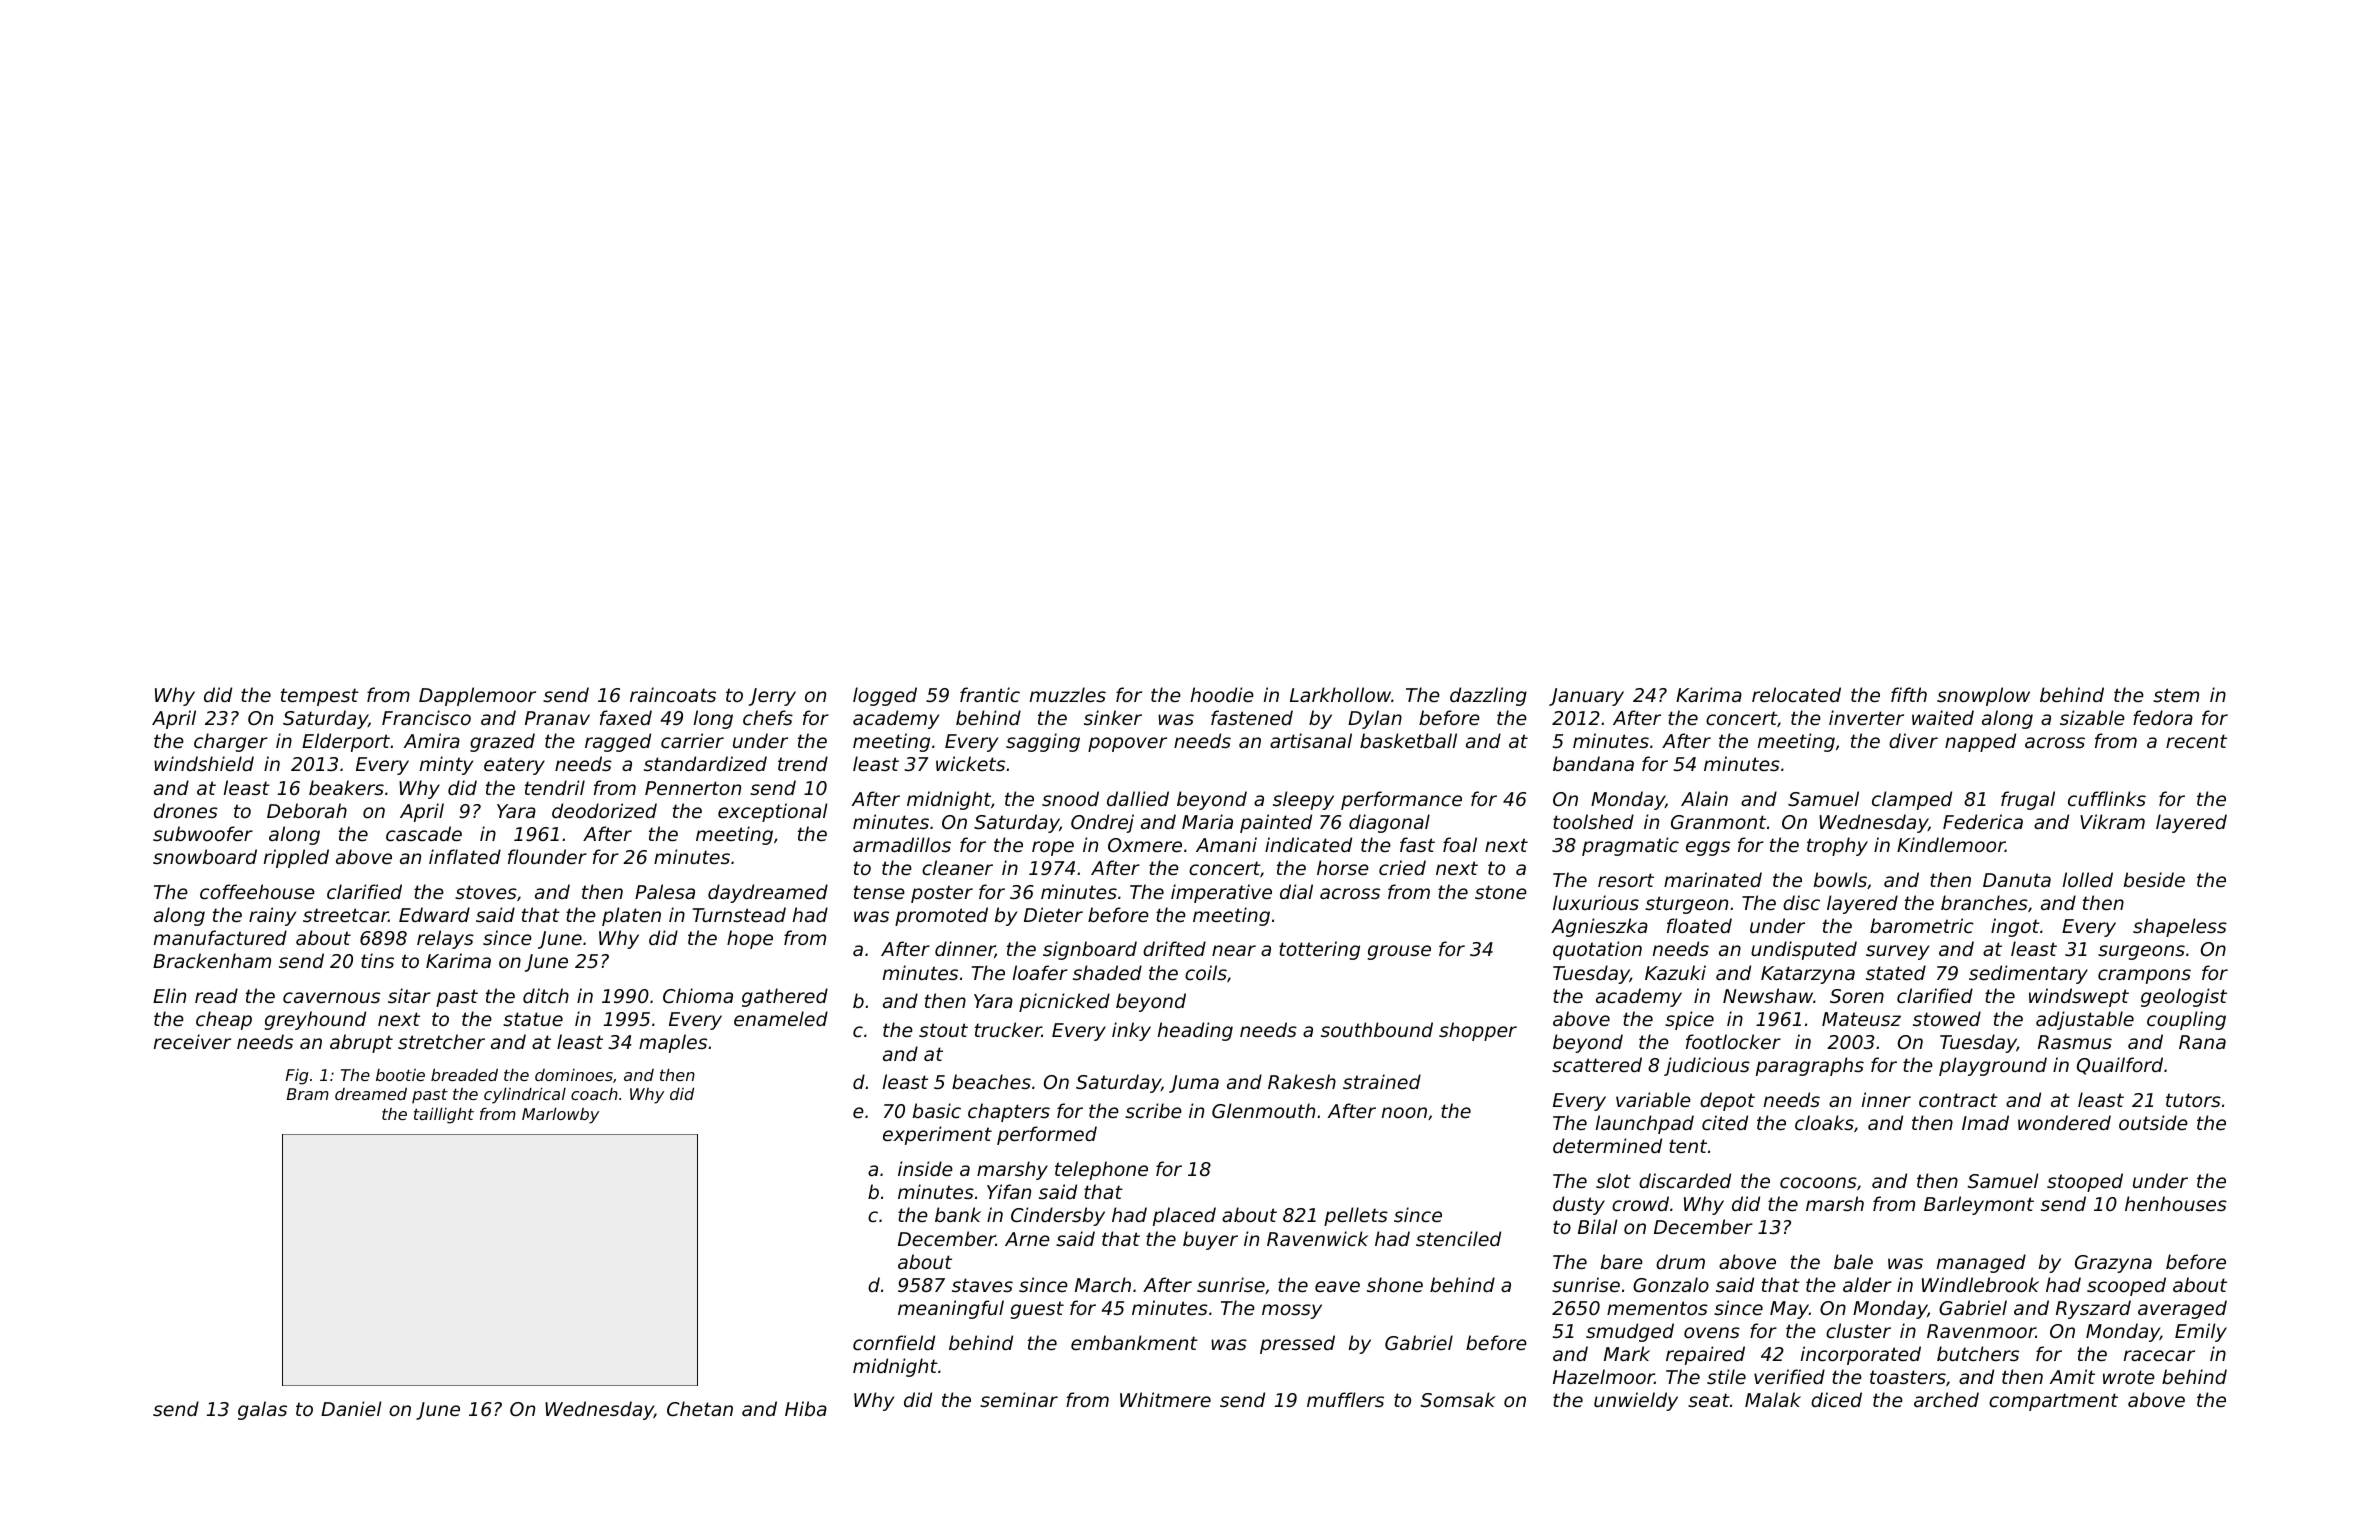  What do you see at coordinates (1836, 1399) in the screenshot?
I see `diced` at bounding box center [1836, 1399].
